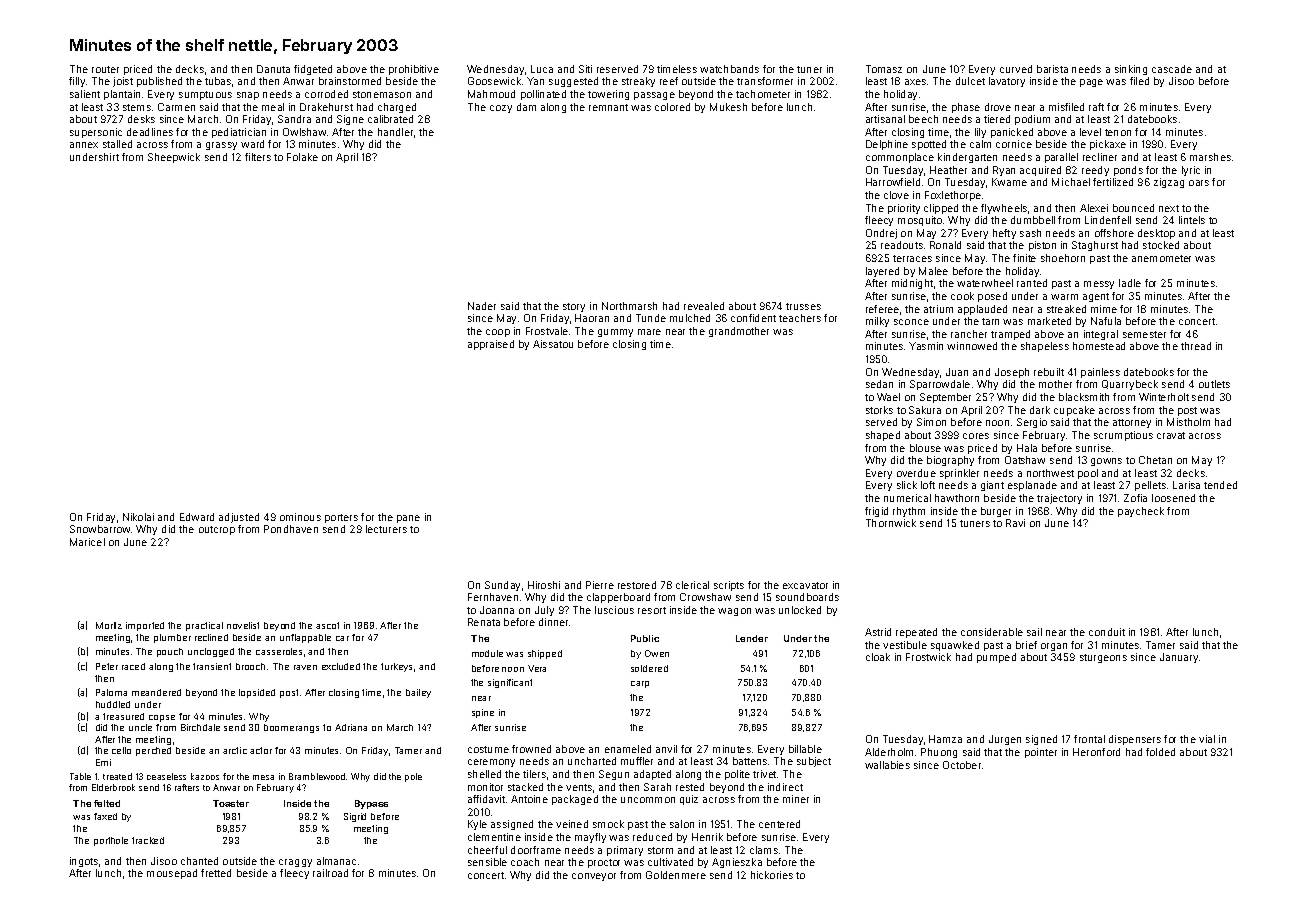 The height and width of the screenshot is (924, 1308). What do you see at coordinates (1160, 752) in the screenshot?
I see `folded` at bounding box center [1160, 752].
